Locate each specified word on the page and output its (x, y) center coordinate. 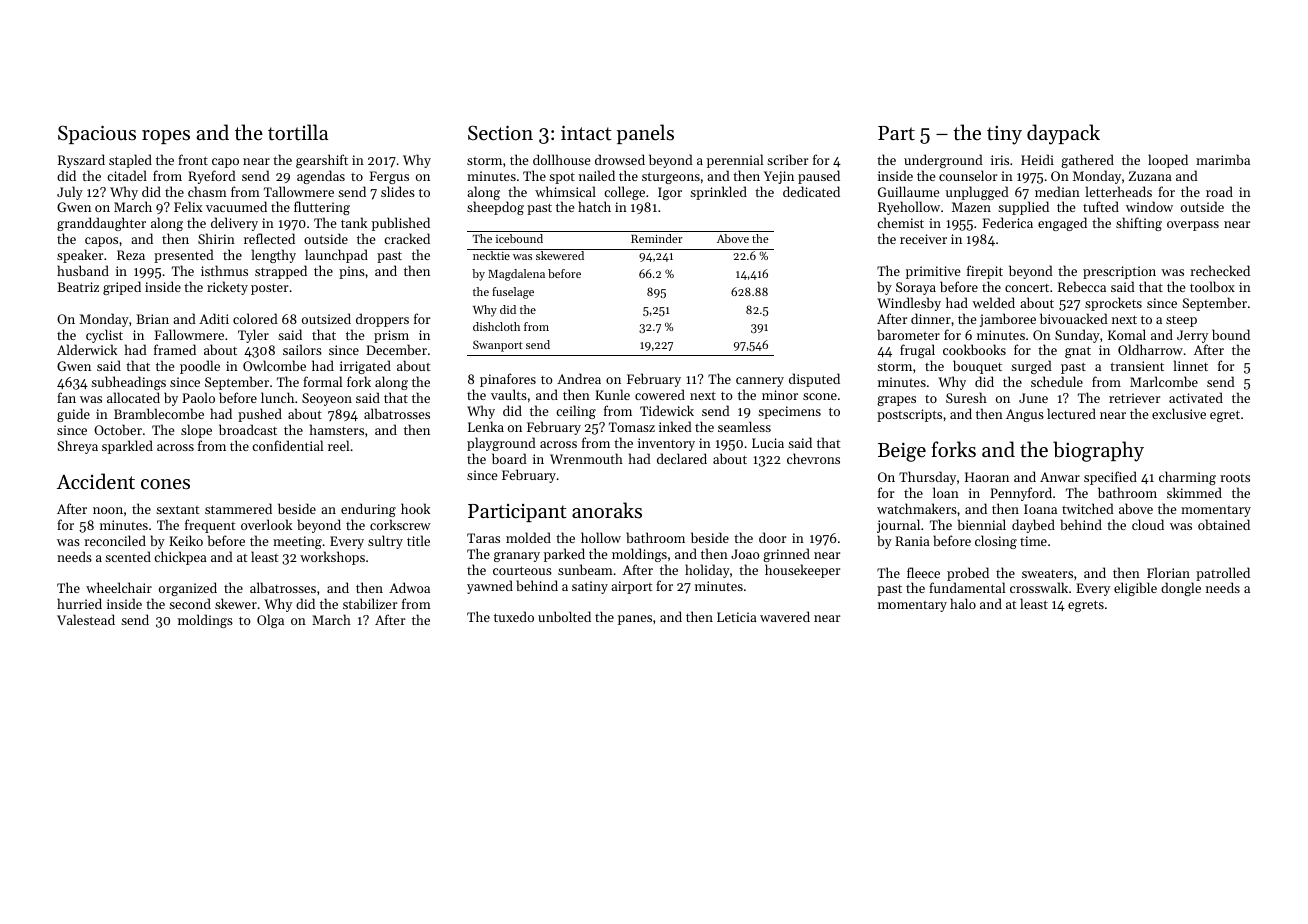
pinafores (508, 380)
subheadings (128, 383)
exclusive (1179, 413)
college (624, 193)
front (193, 159)
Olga (270, 621)
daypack (1063, 134)
